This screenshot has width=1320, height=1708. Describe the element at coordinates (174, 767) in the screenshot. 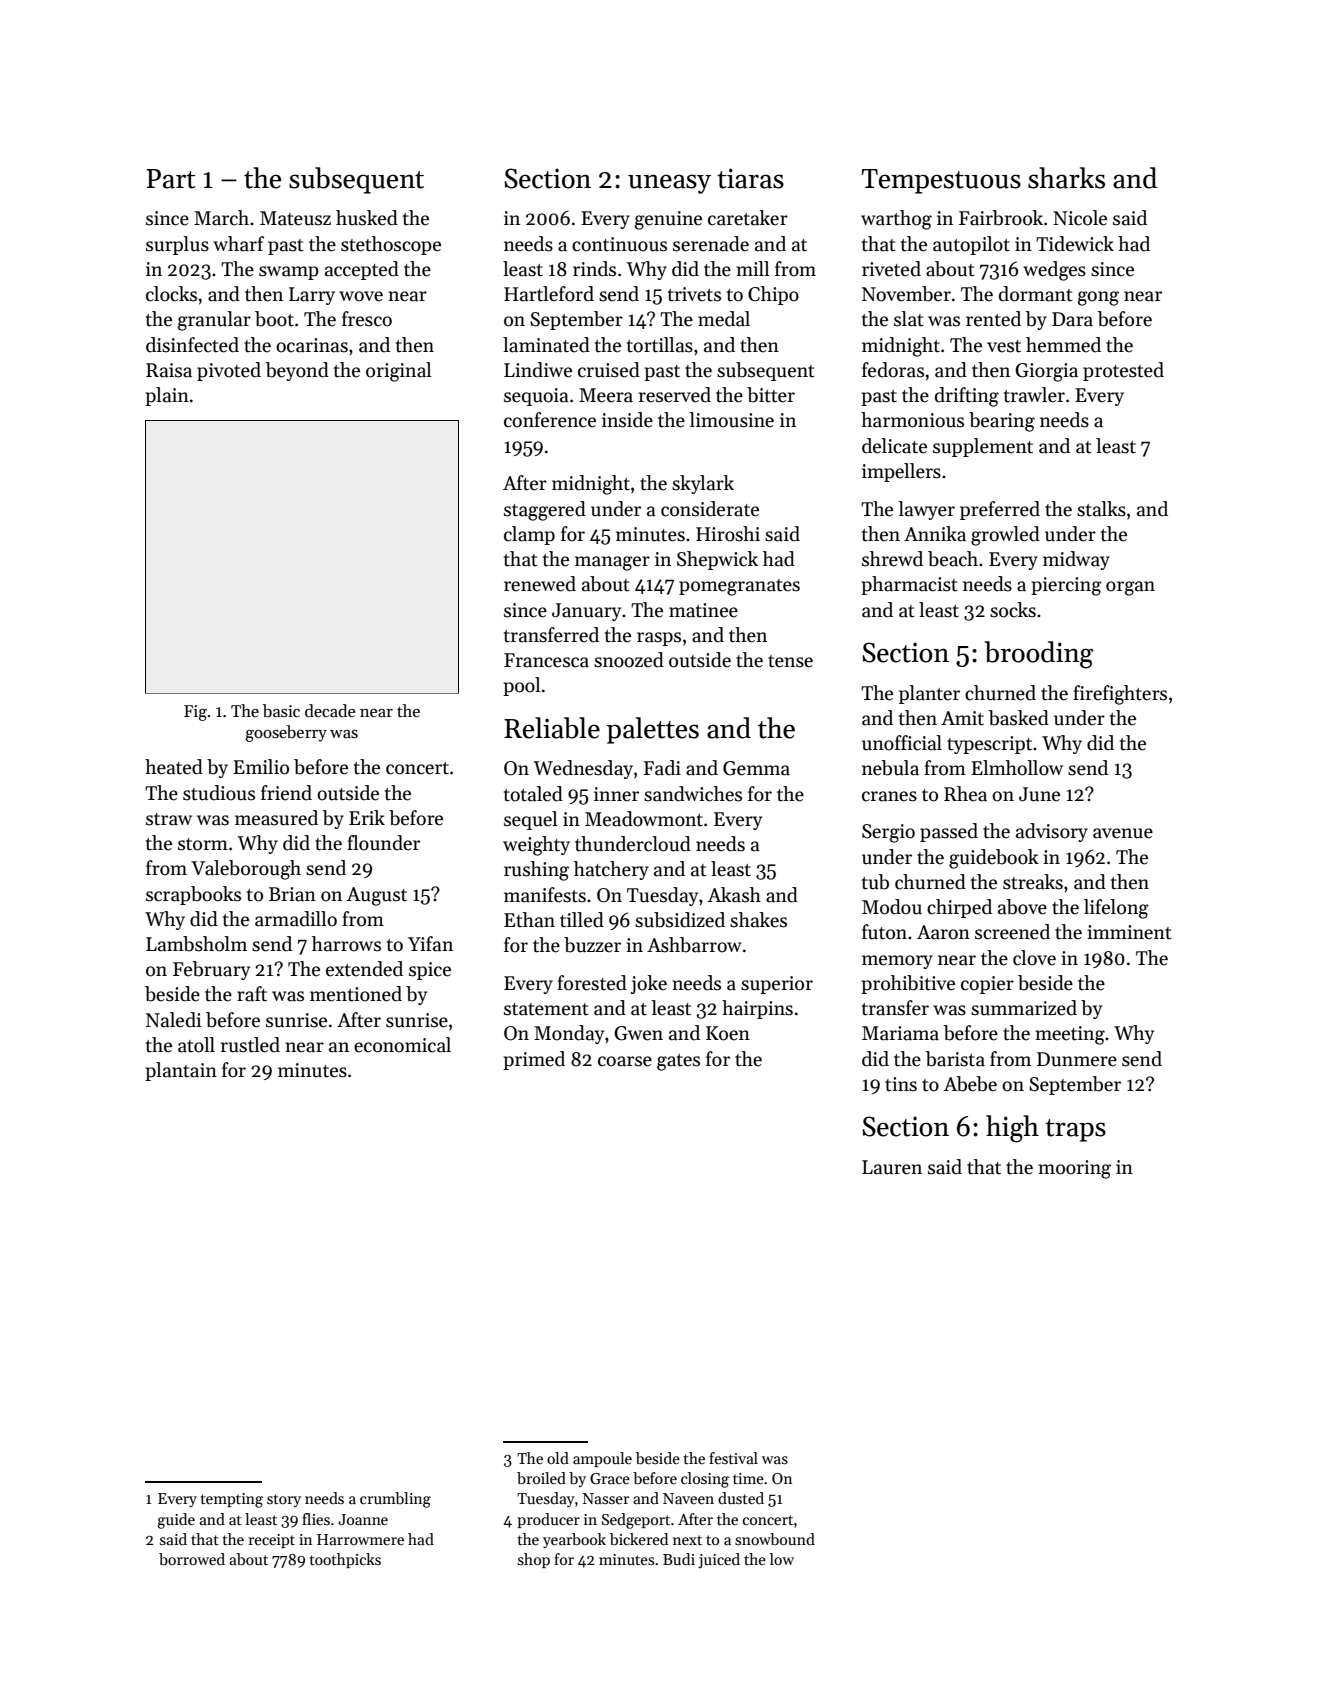

I see `heated` at that location.
